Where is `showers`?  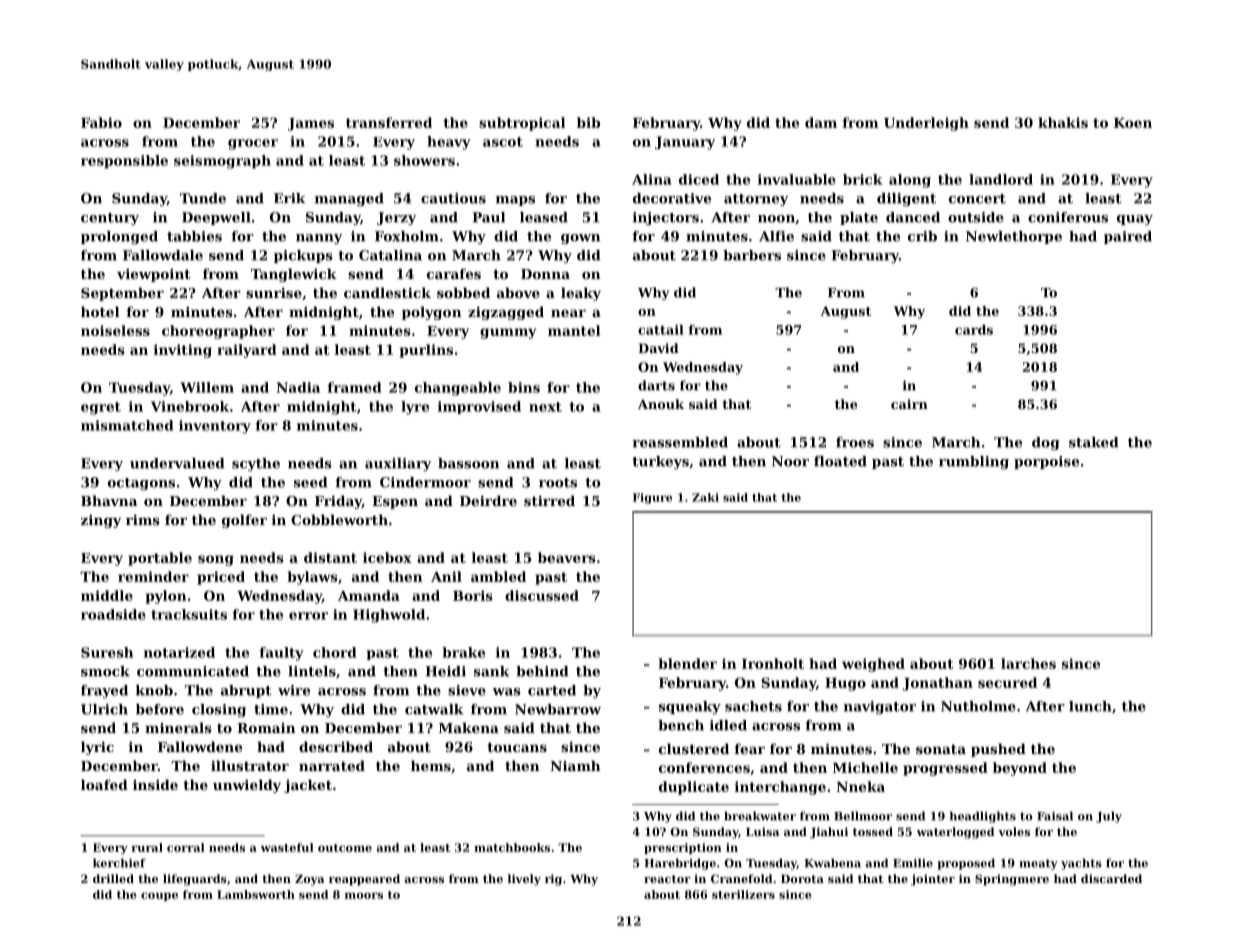 showers is located at coordinates (424, 160).
